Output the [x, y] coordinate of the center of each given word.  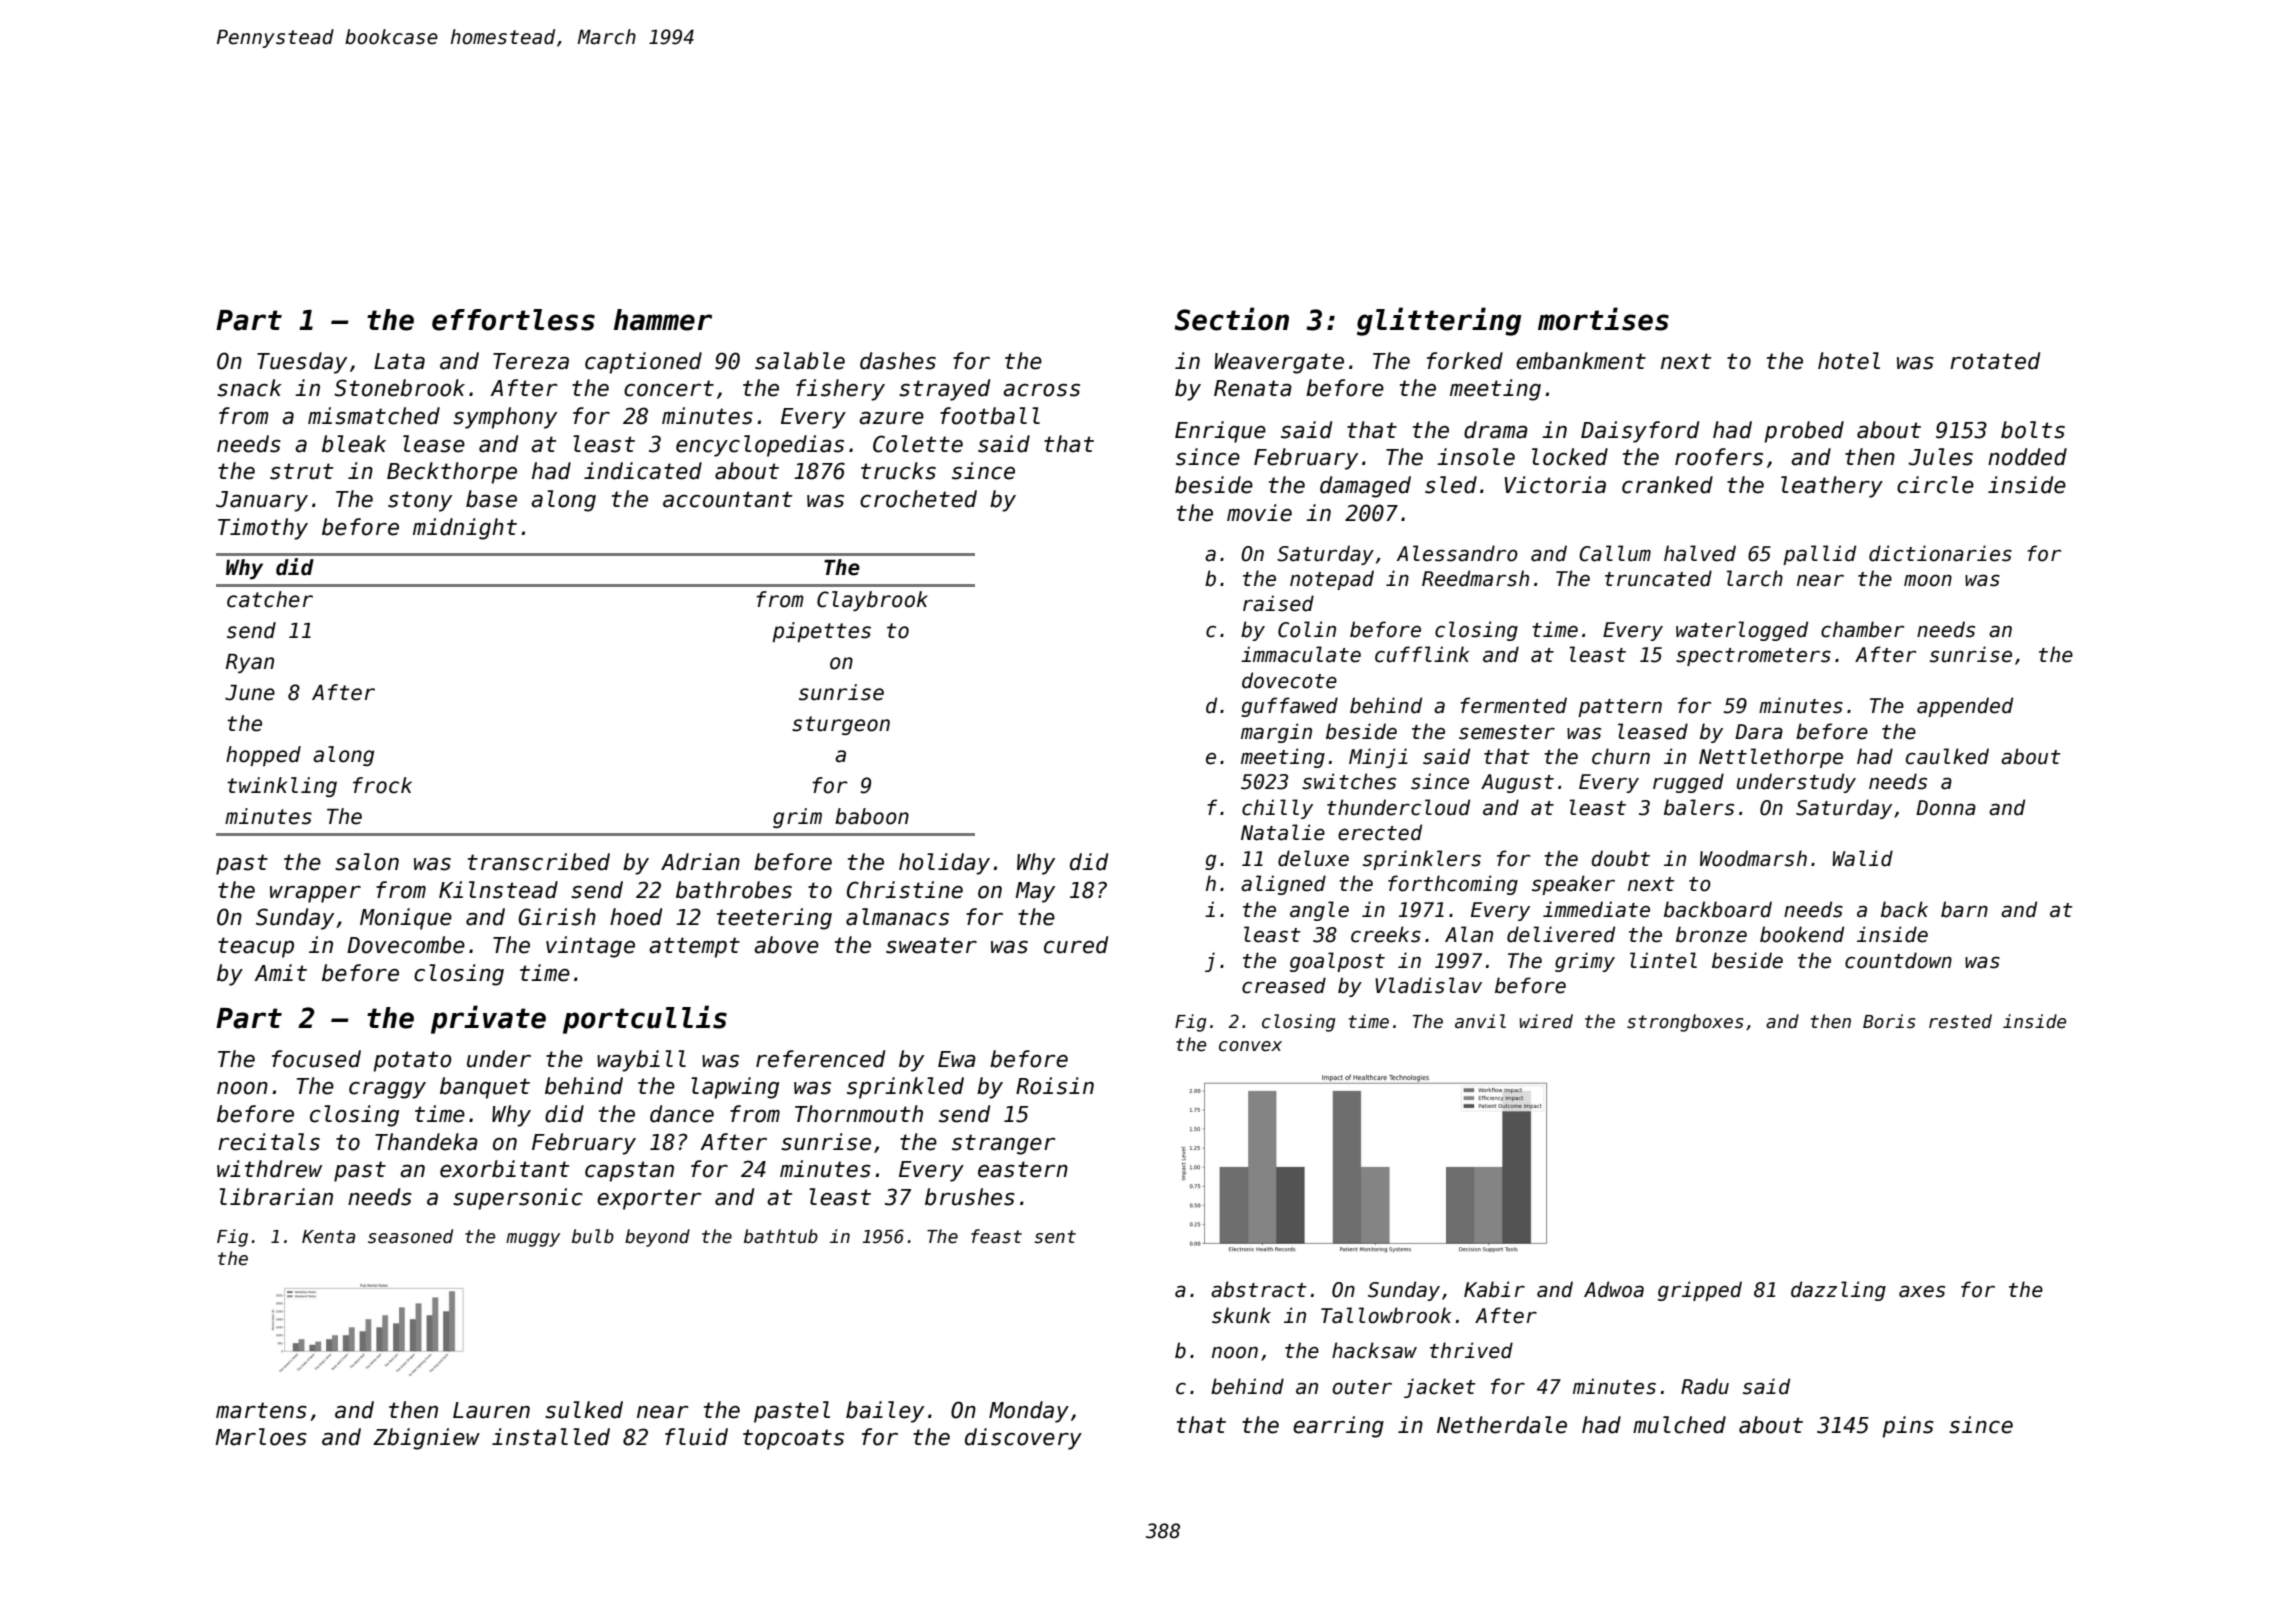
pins [1908, 1427]
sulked [584, 1410]
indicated [643, 471]
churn [1621, 756]
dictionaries [1940, 553]
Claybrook [872, 601]
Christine [905, 890]
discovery [1023, 1439]
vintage [590, 947]
